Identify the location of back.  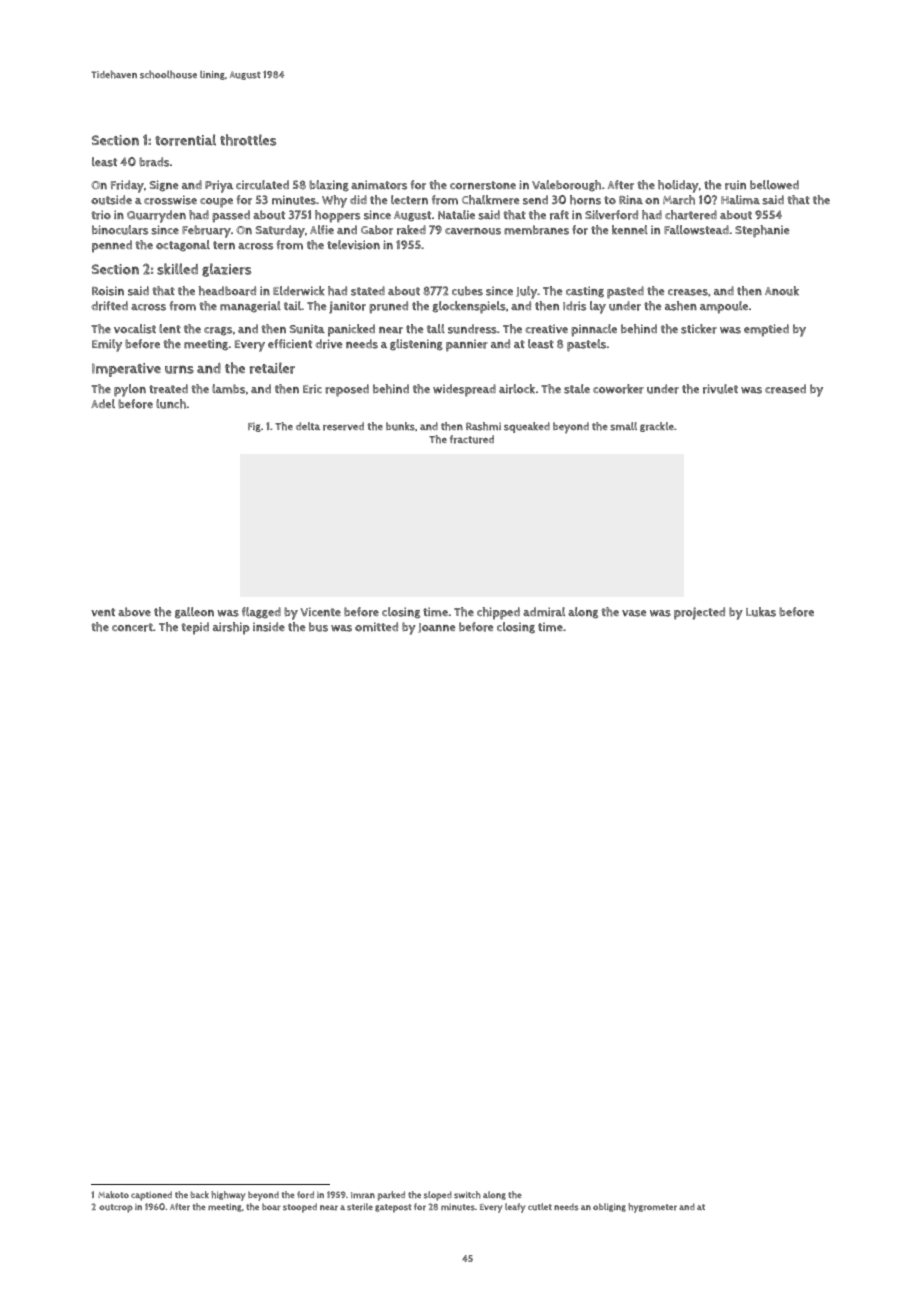
(200, 1194).
